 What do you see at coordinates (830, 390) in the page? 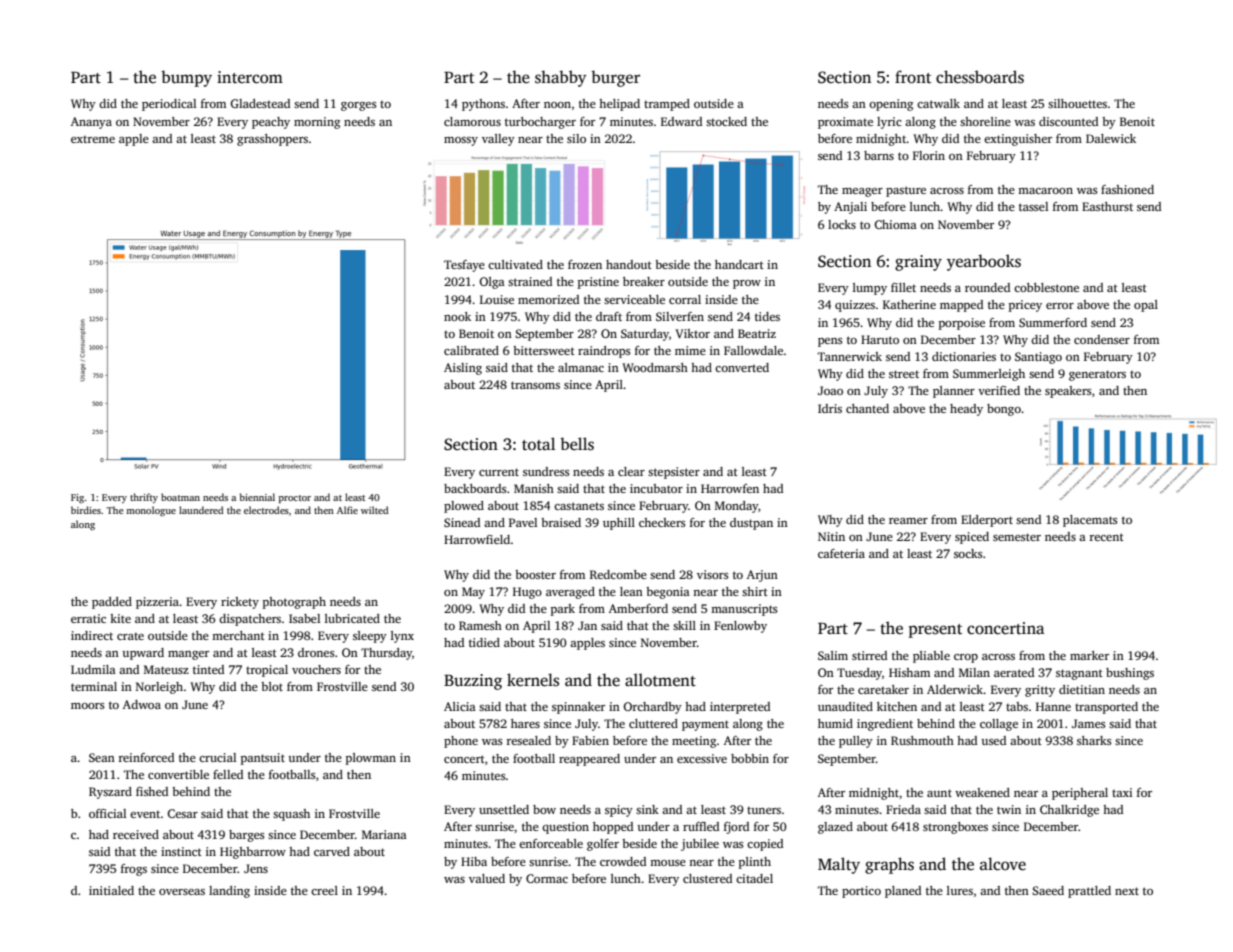
I see `Joao` at bounding box center [830, 390].
